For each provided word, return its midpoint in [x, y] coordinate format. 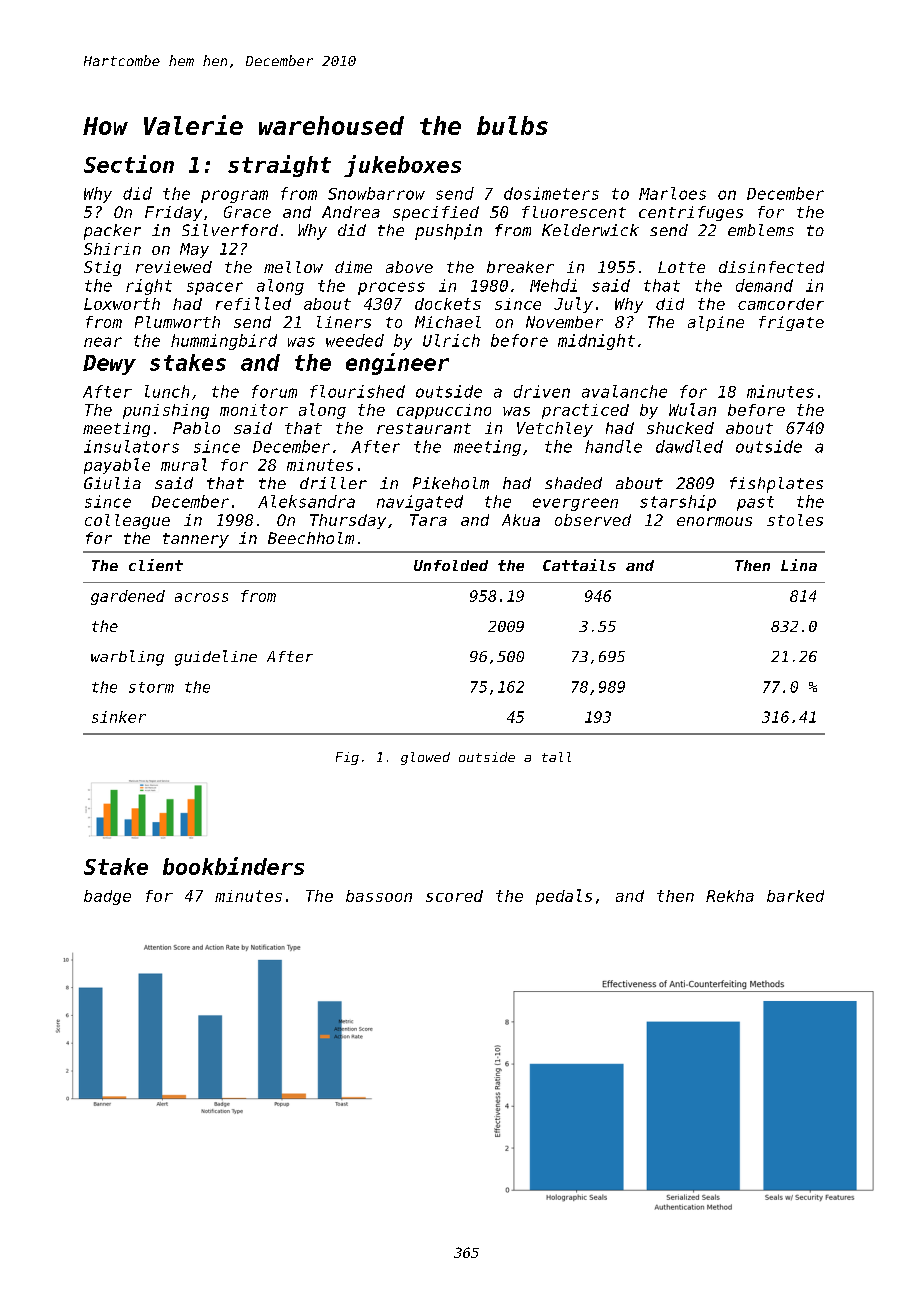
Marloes [672, 193]
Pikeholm [451, 483]
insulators [131, 446]
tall [556, 757]
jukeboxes [402, 166]
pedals [564, 897]
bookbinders [233, 866]
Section [129, 164]
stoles [795, 520]
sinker [119, 717]
